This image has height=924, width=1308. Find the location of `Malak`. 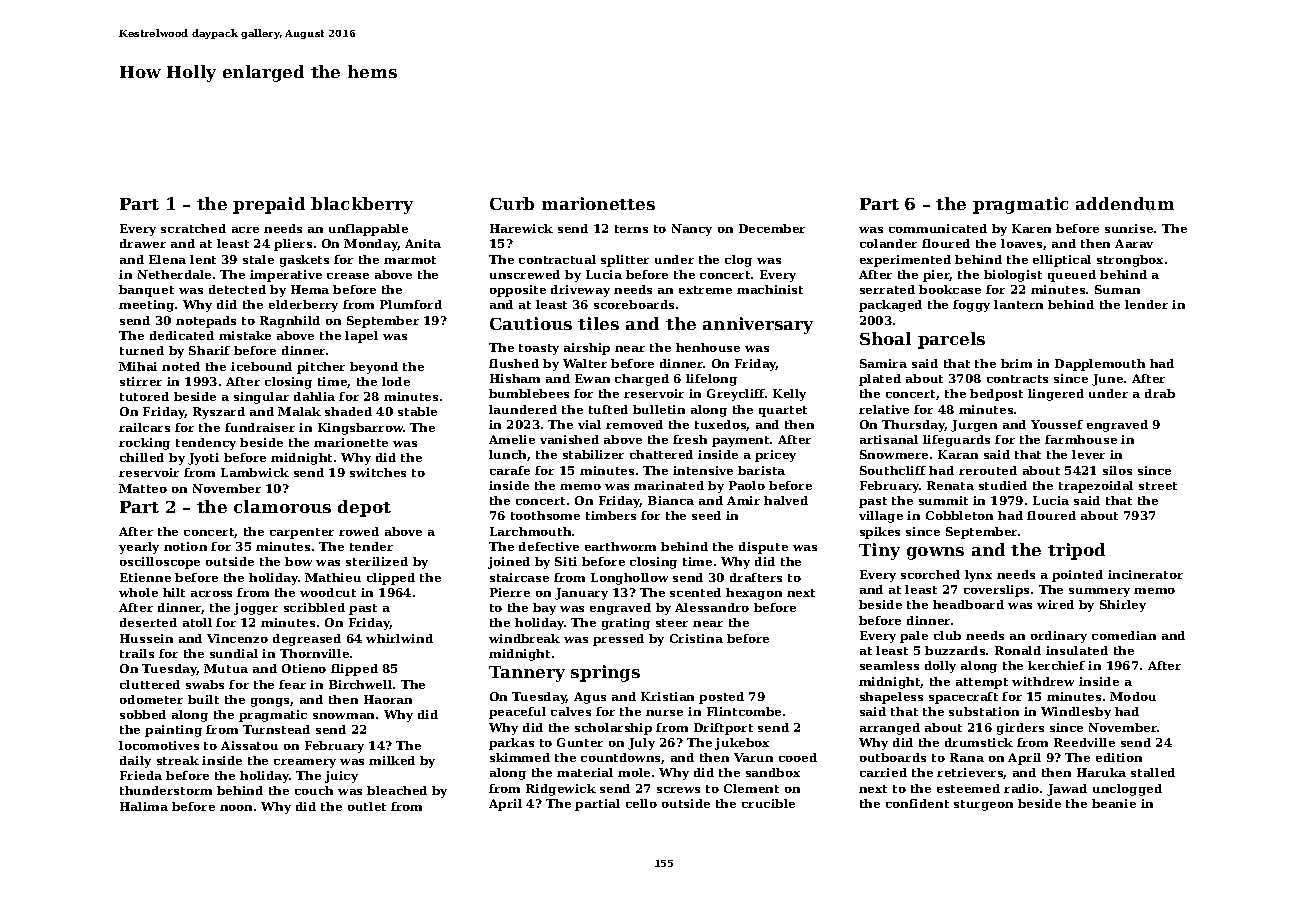

Malak is located at coordinates (299, 411).
